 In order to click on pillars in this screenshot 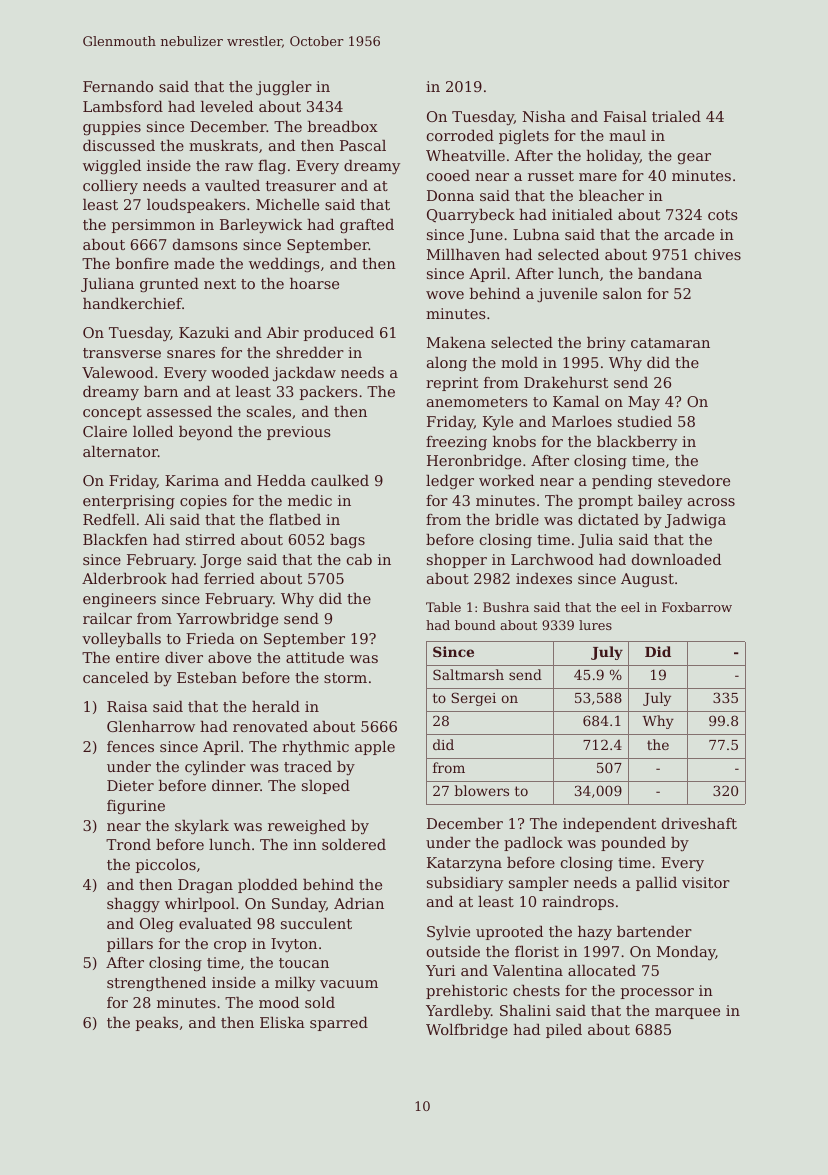, I will do `click(130, 945)`.
